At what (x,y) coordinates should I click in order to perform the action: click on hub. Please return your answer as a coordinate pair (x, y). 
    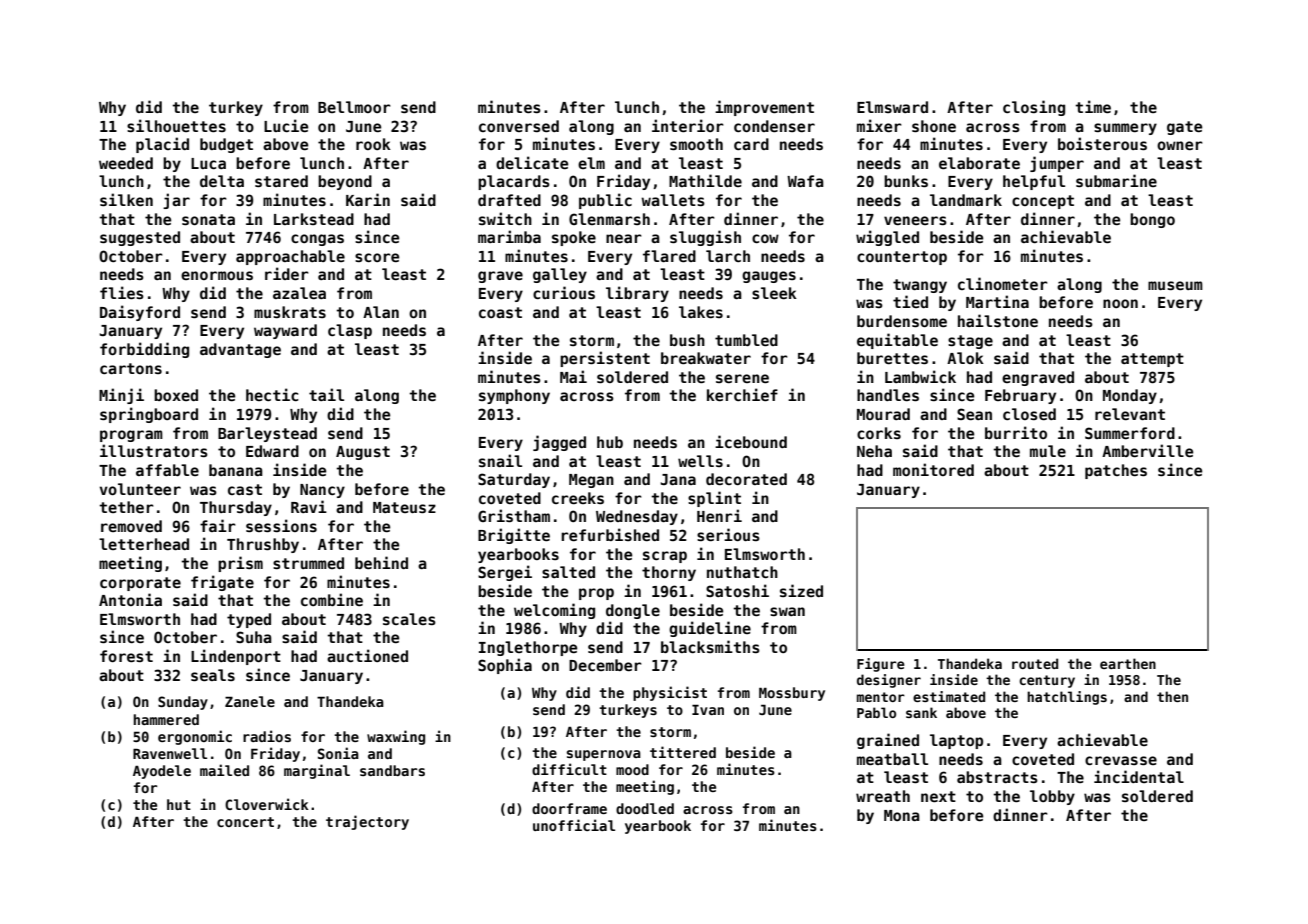
    Looking at the image, I should click on (610, 442).
